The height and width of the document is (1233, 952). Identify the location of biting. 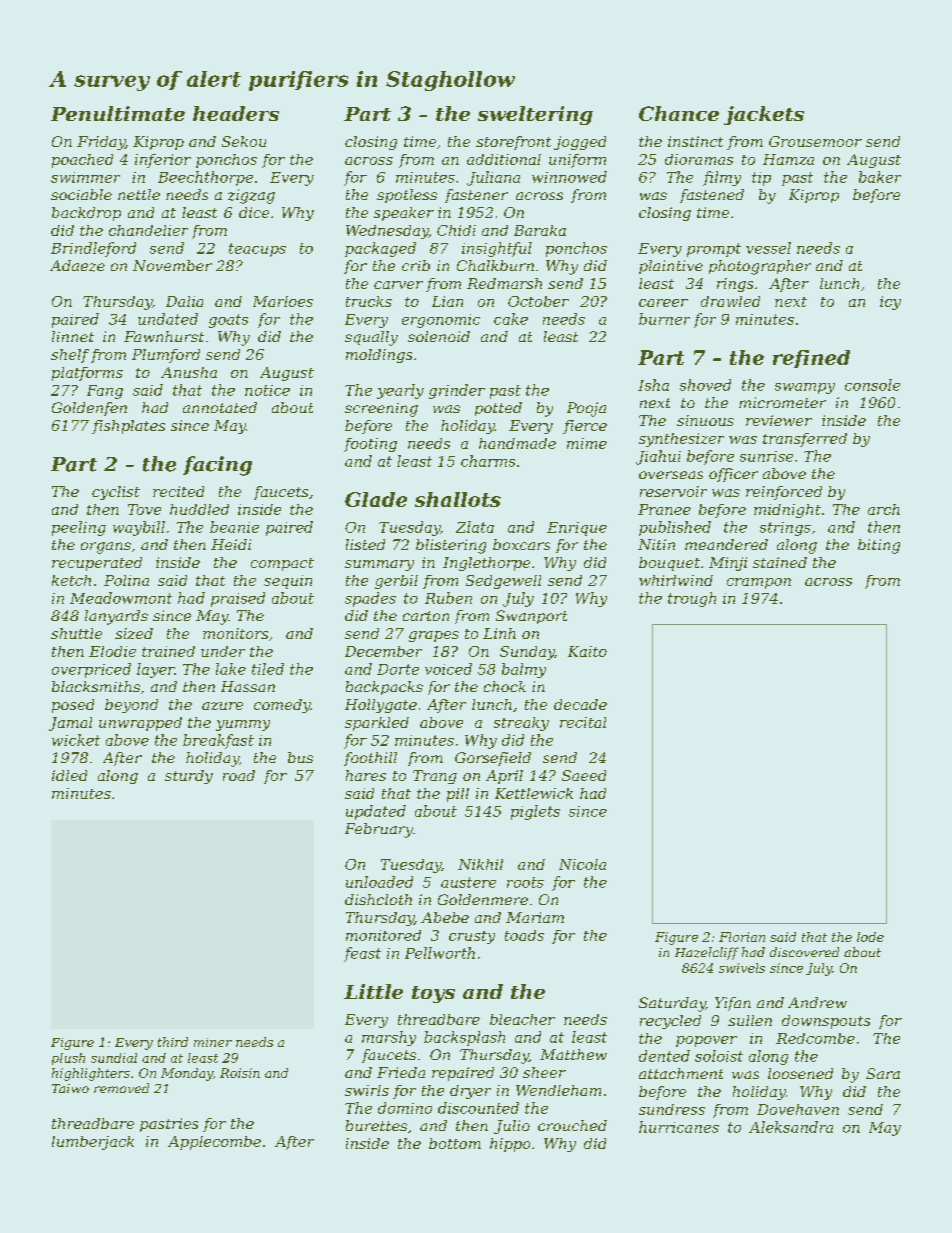
(879, 546).
